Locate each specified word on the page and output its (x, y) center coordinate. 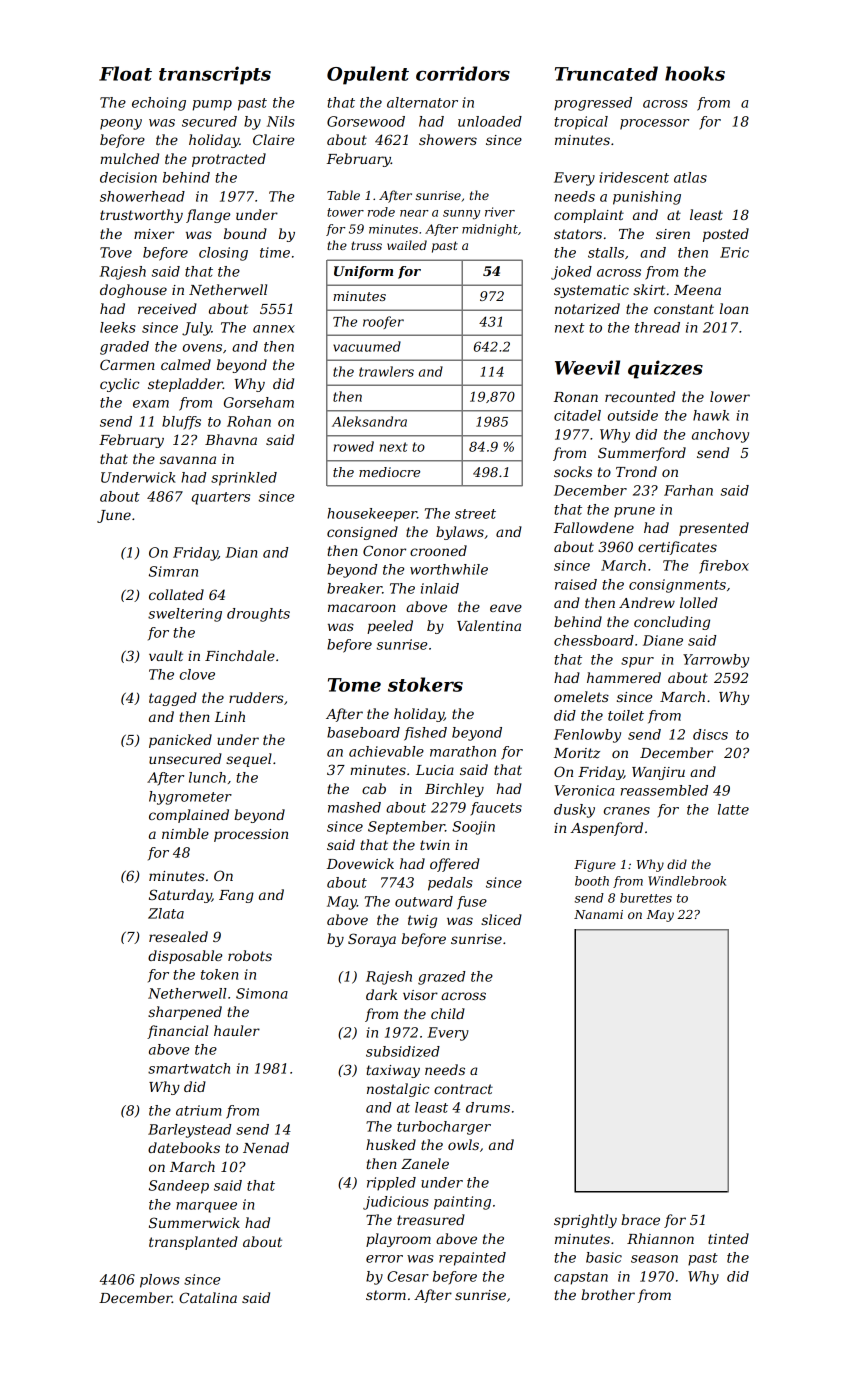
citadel (577, 415)
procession (251, 835)
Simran (173, 571)
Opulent (368, 75)
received (167, 308)
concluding (672, 623)
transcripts (215, 75)
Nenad (266, 1147)
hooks (695, 73)
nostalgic (398, 1090)
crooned (438, 550)
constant (684, 309)
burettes (646, 898)
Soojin (473, 828)
